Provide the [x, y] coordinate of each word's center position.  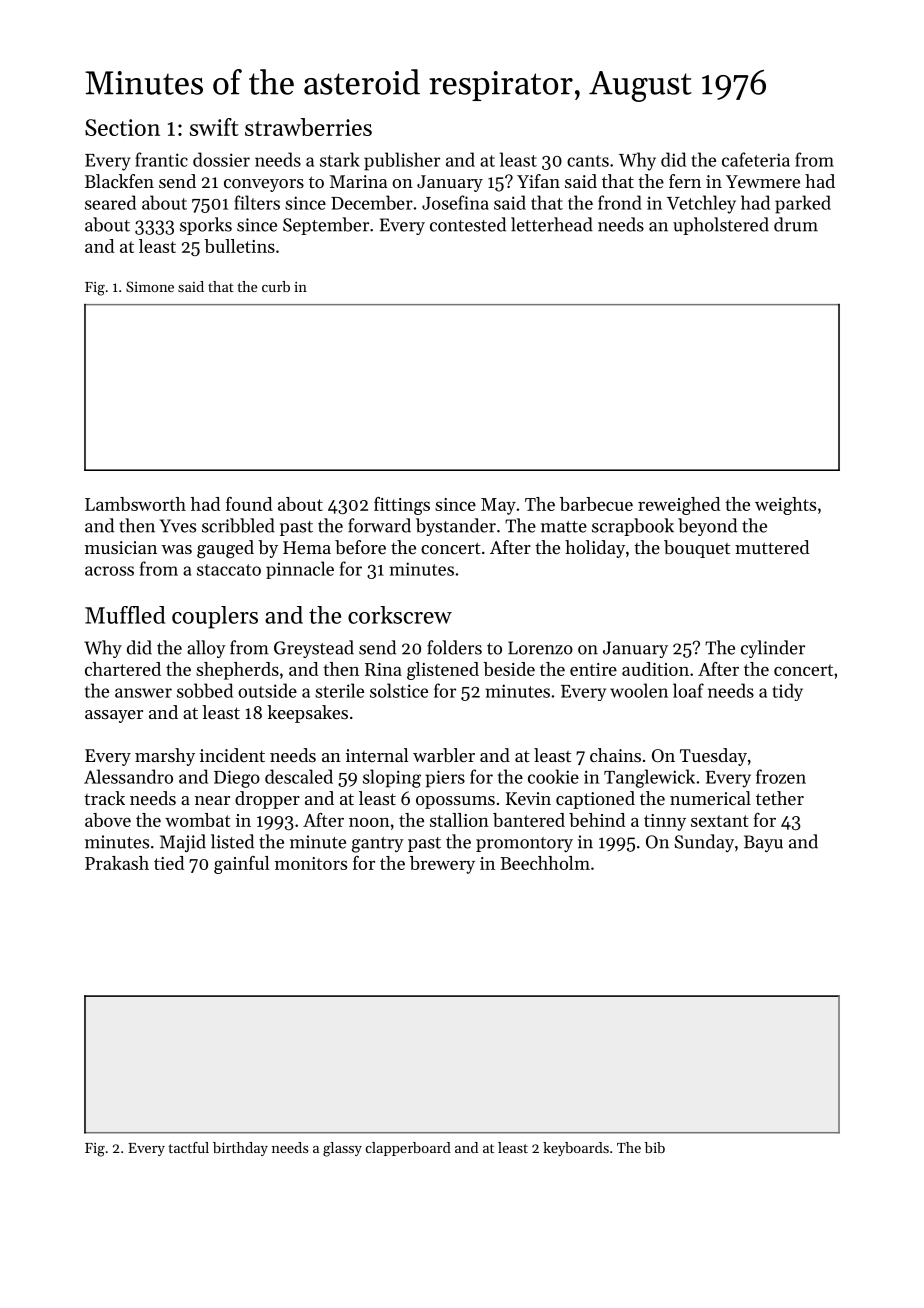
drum [796, 224]
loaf [688, 690]
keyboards [576, 1149]
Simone [150, 286]
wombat [198, 820]
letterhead [552, 224]
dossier [221, 159]
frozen [781, 776]
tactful [188, 1147]
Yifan [538, 181]
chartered [123, 669]
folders [454, 647]
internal [377, 755]
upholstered [721, 226]
